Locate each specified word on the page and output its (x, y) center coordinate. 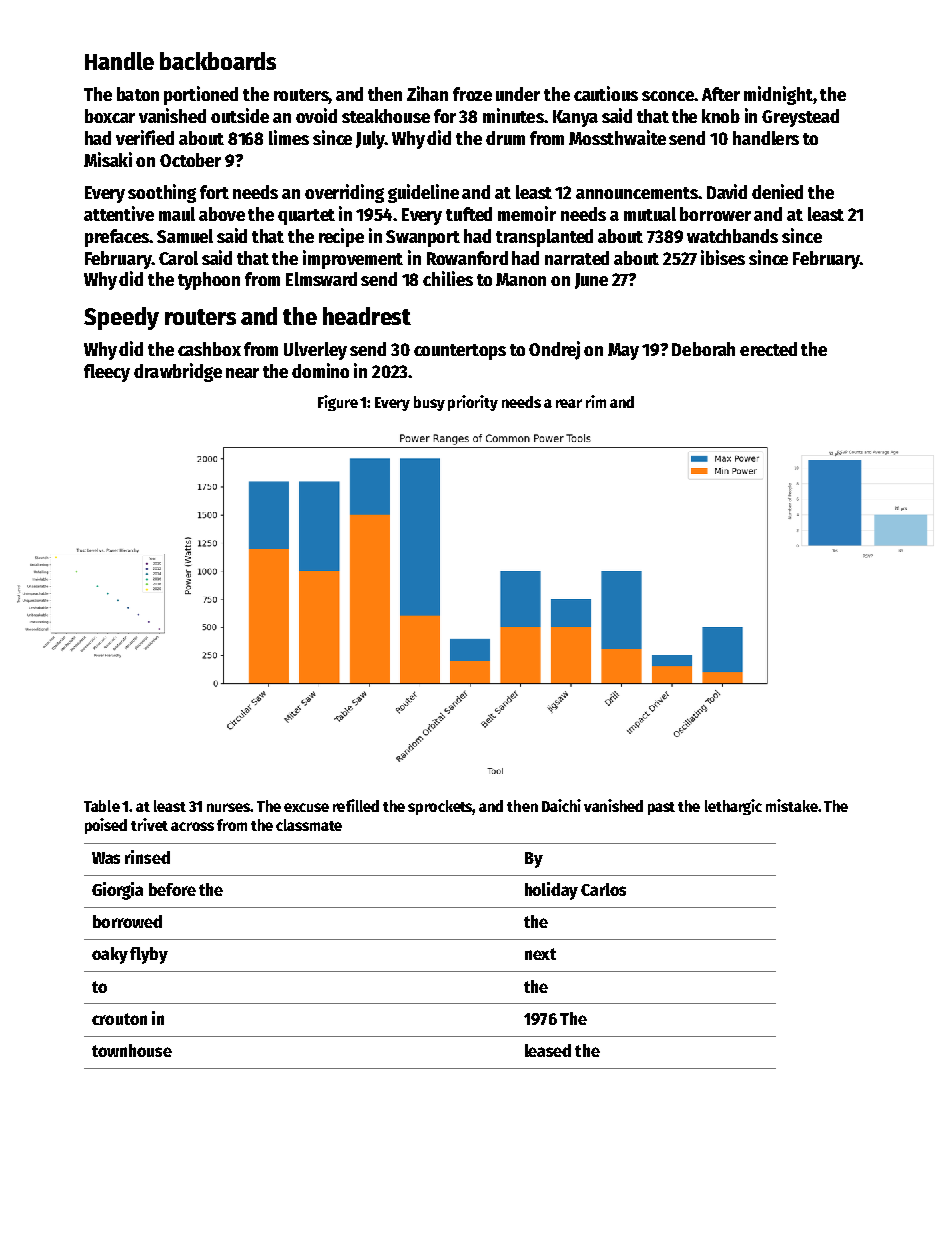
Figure (338, 403)
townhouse (132, 1050)
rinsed (147, 857)
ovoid (316, 115)
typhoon (209, 281)
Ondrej (554, 350)
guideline (423, 193)
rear (569, 403)
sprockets (440, 807)
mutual (650, 214)
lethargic (733, 807)
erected (768, 349)
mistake (792, 805)
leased (548, 1050)
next (540, 954)
